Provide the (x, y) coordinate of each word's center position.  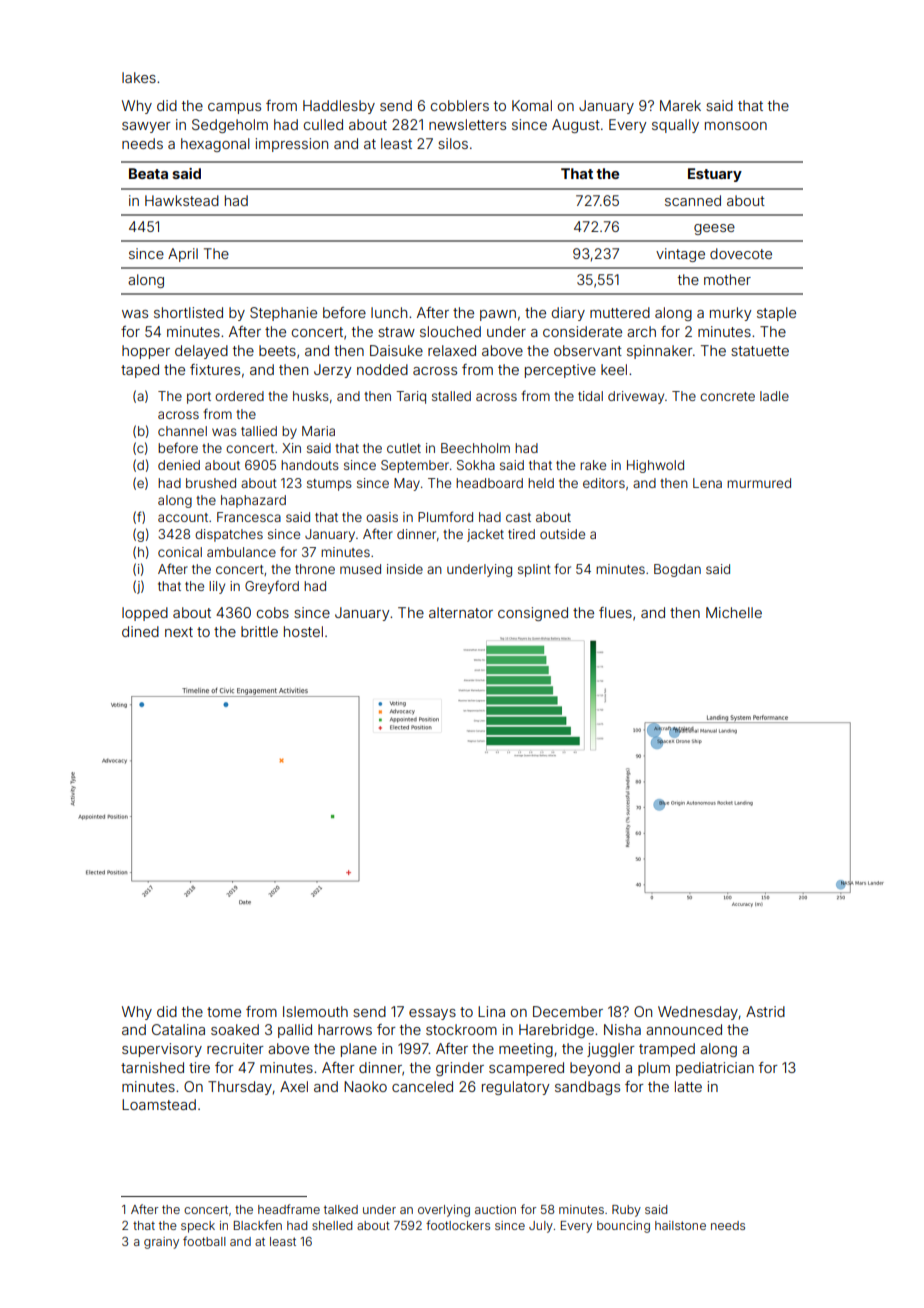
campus (234, 108)
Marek (680, 105)
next (179, 632)
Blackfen (258, 1225)
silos (453, 143)
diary (568, 314)
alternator (461, 612)
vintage (680, 255)
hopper (146, 352)
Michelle (734, 612)
